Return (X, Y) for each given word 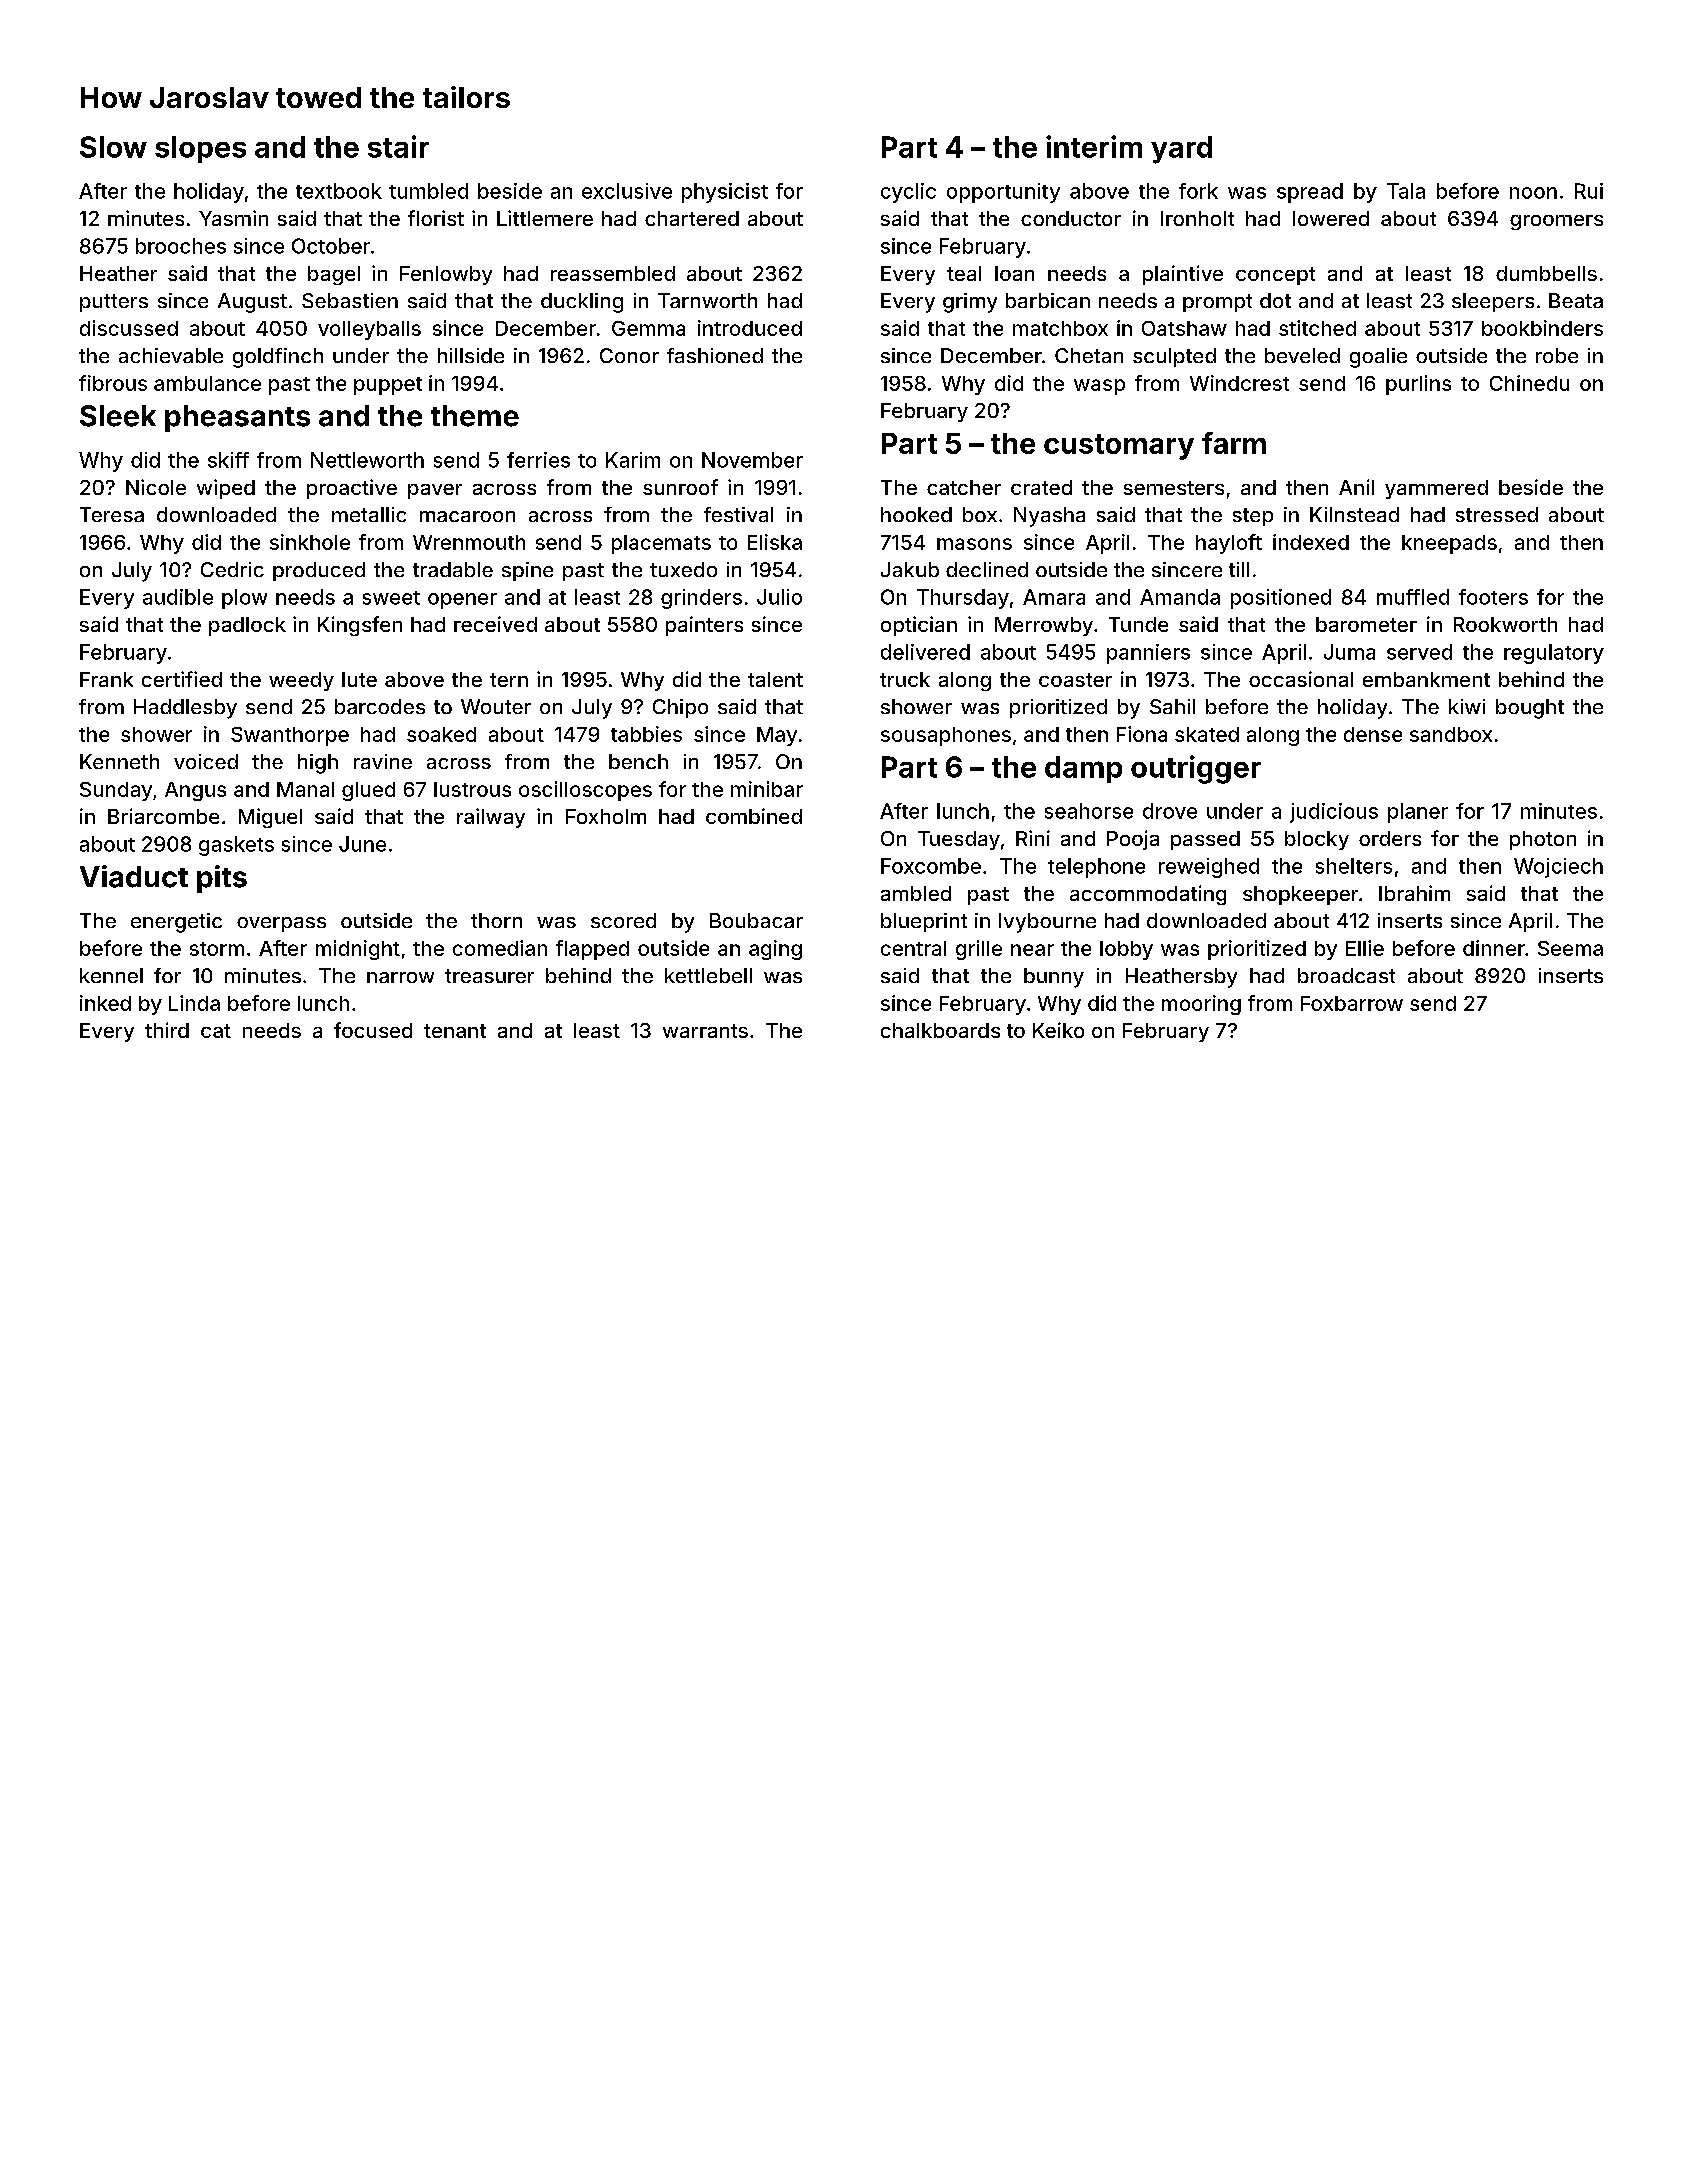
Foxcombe (931, 866)
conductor (1071, 218)
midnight (358, 950)
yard (1181, 150)
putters (114, 303)
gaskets (236, 846)
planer (1418, 813)
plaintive (1183, 275)
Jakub (910, 569)
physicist (725, 193)
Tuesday (959, 840)
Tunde (1138, 624)
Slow (113, 147)
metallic (369, 514)
